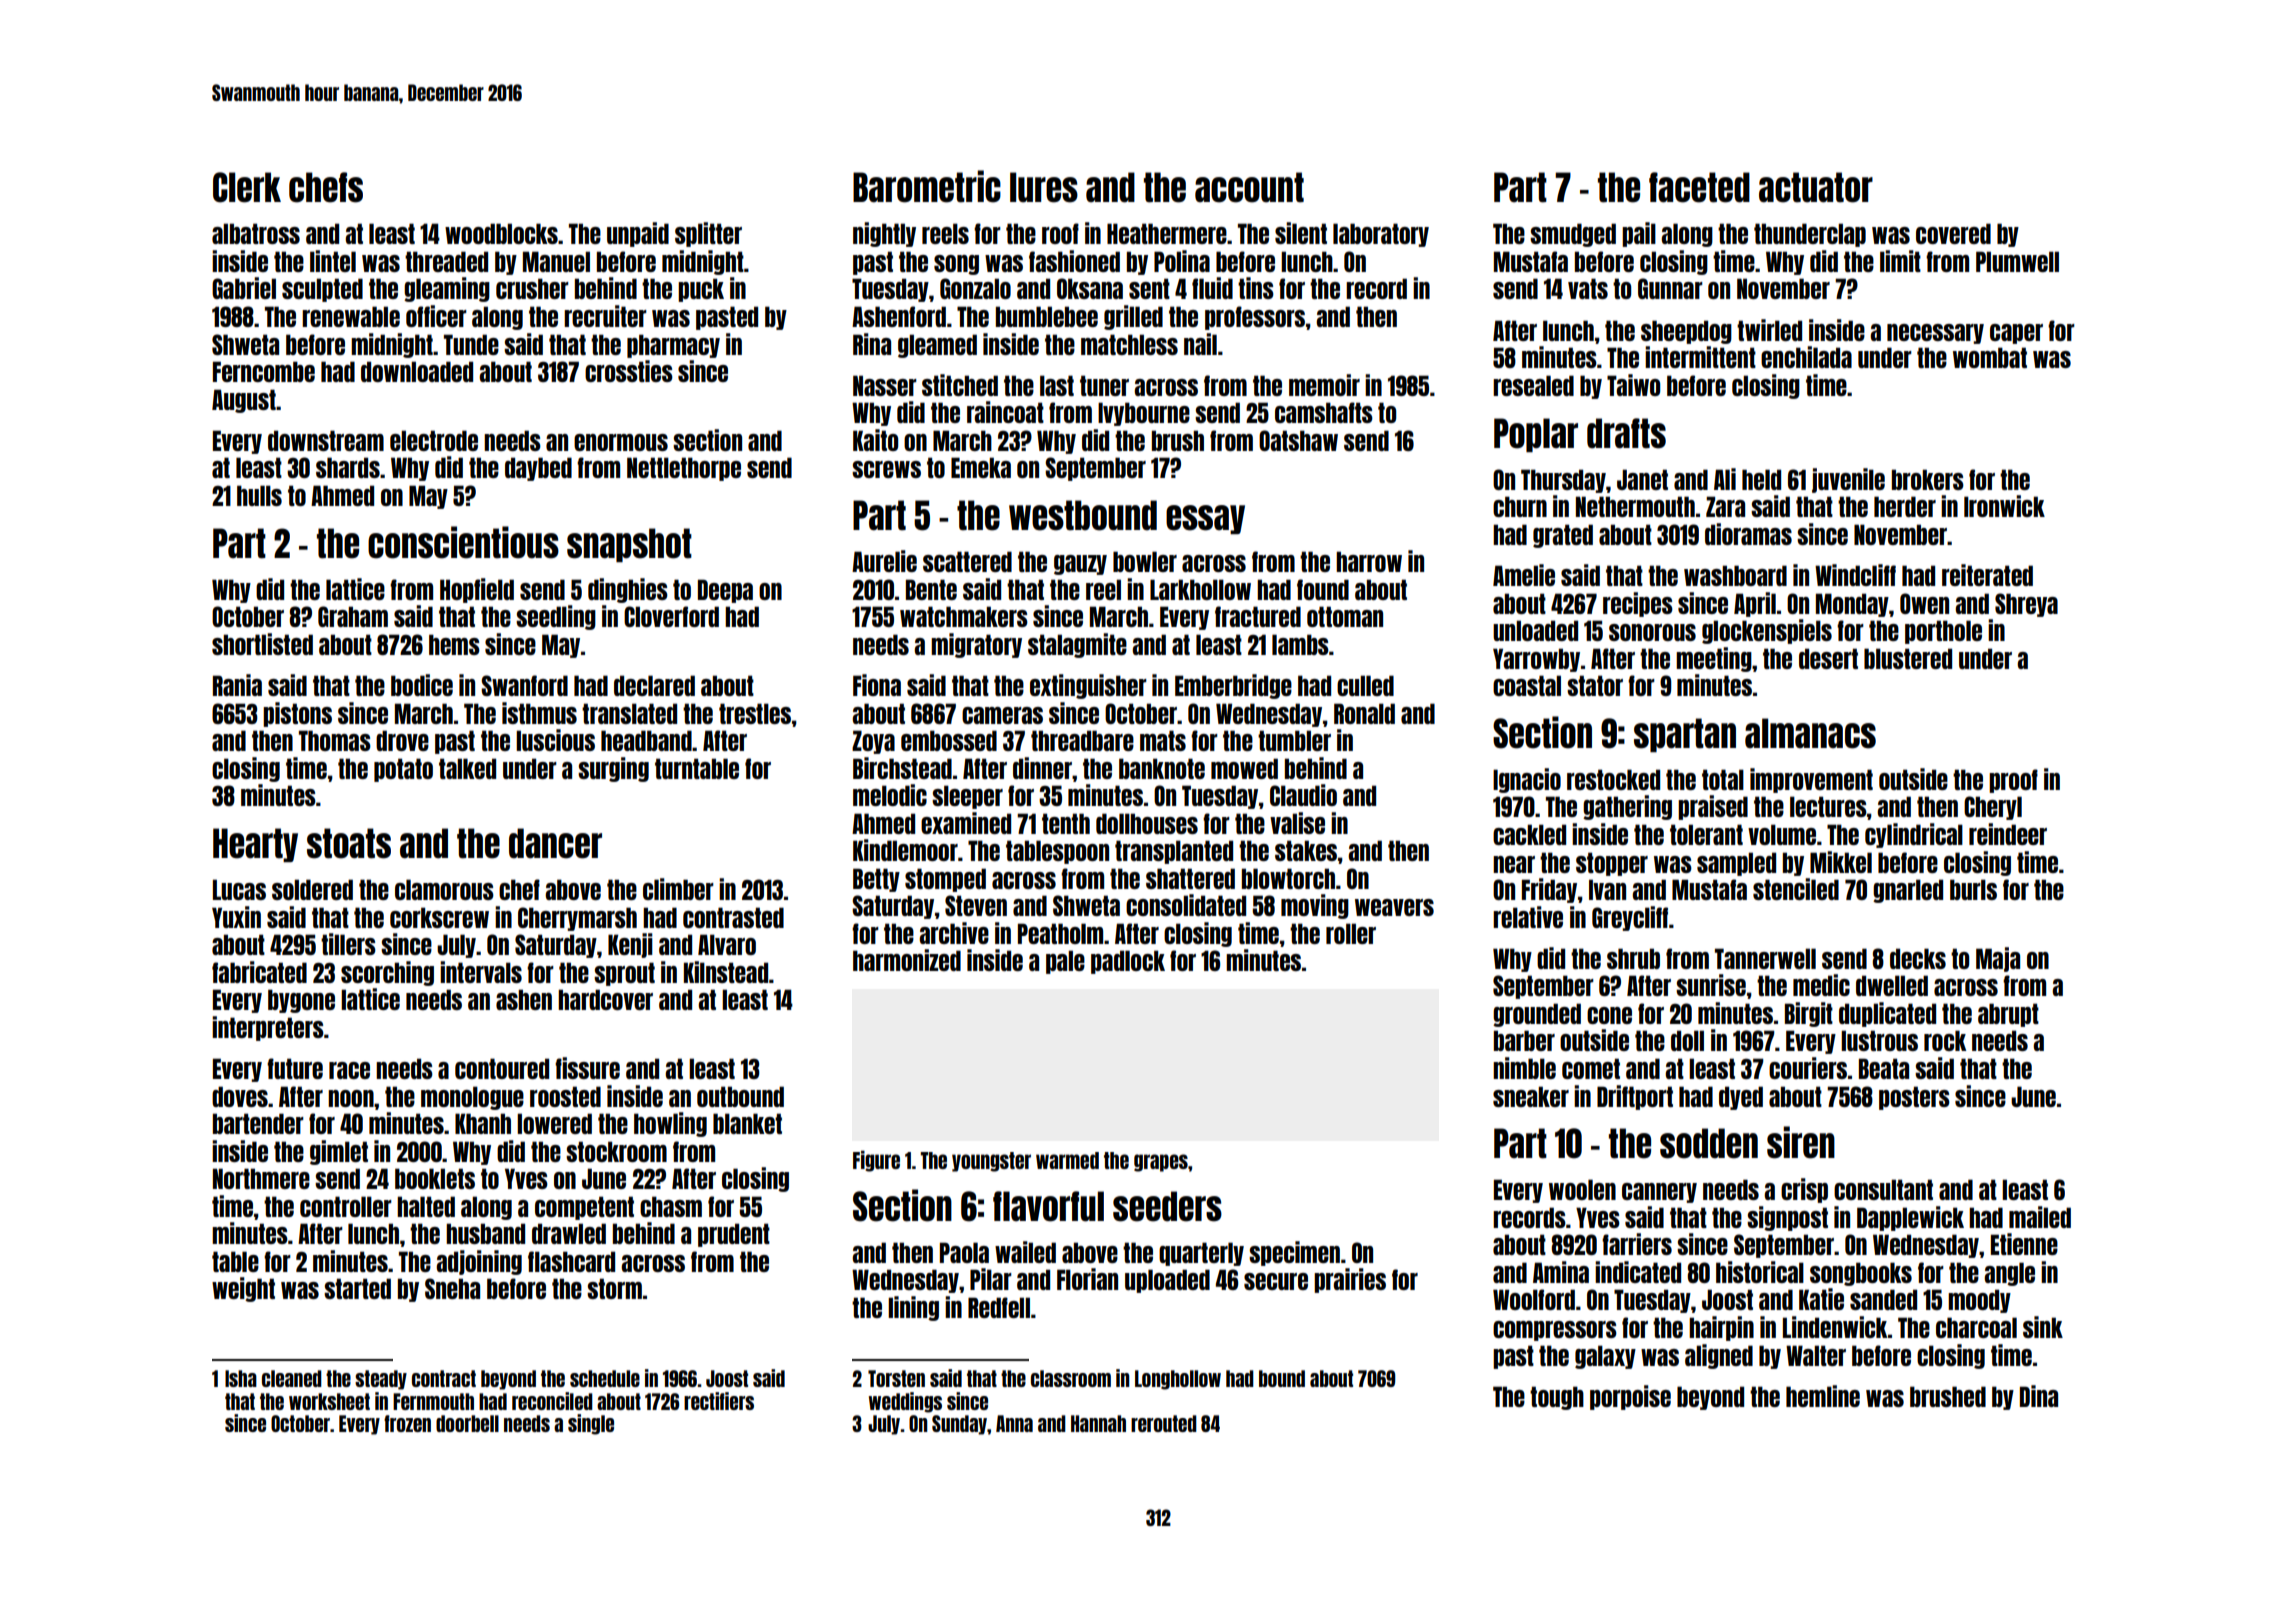 This screenshot has height=1620, width=2292. Describe the element at coordinates (1164, 1423) in the screenshot. I see `rerouted` at that location.
